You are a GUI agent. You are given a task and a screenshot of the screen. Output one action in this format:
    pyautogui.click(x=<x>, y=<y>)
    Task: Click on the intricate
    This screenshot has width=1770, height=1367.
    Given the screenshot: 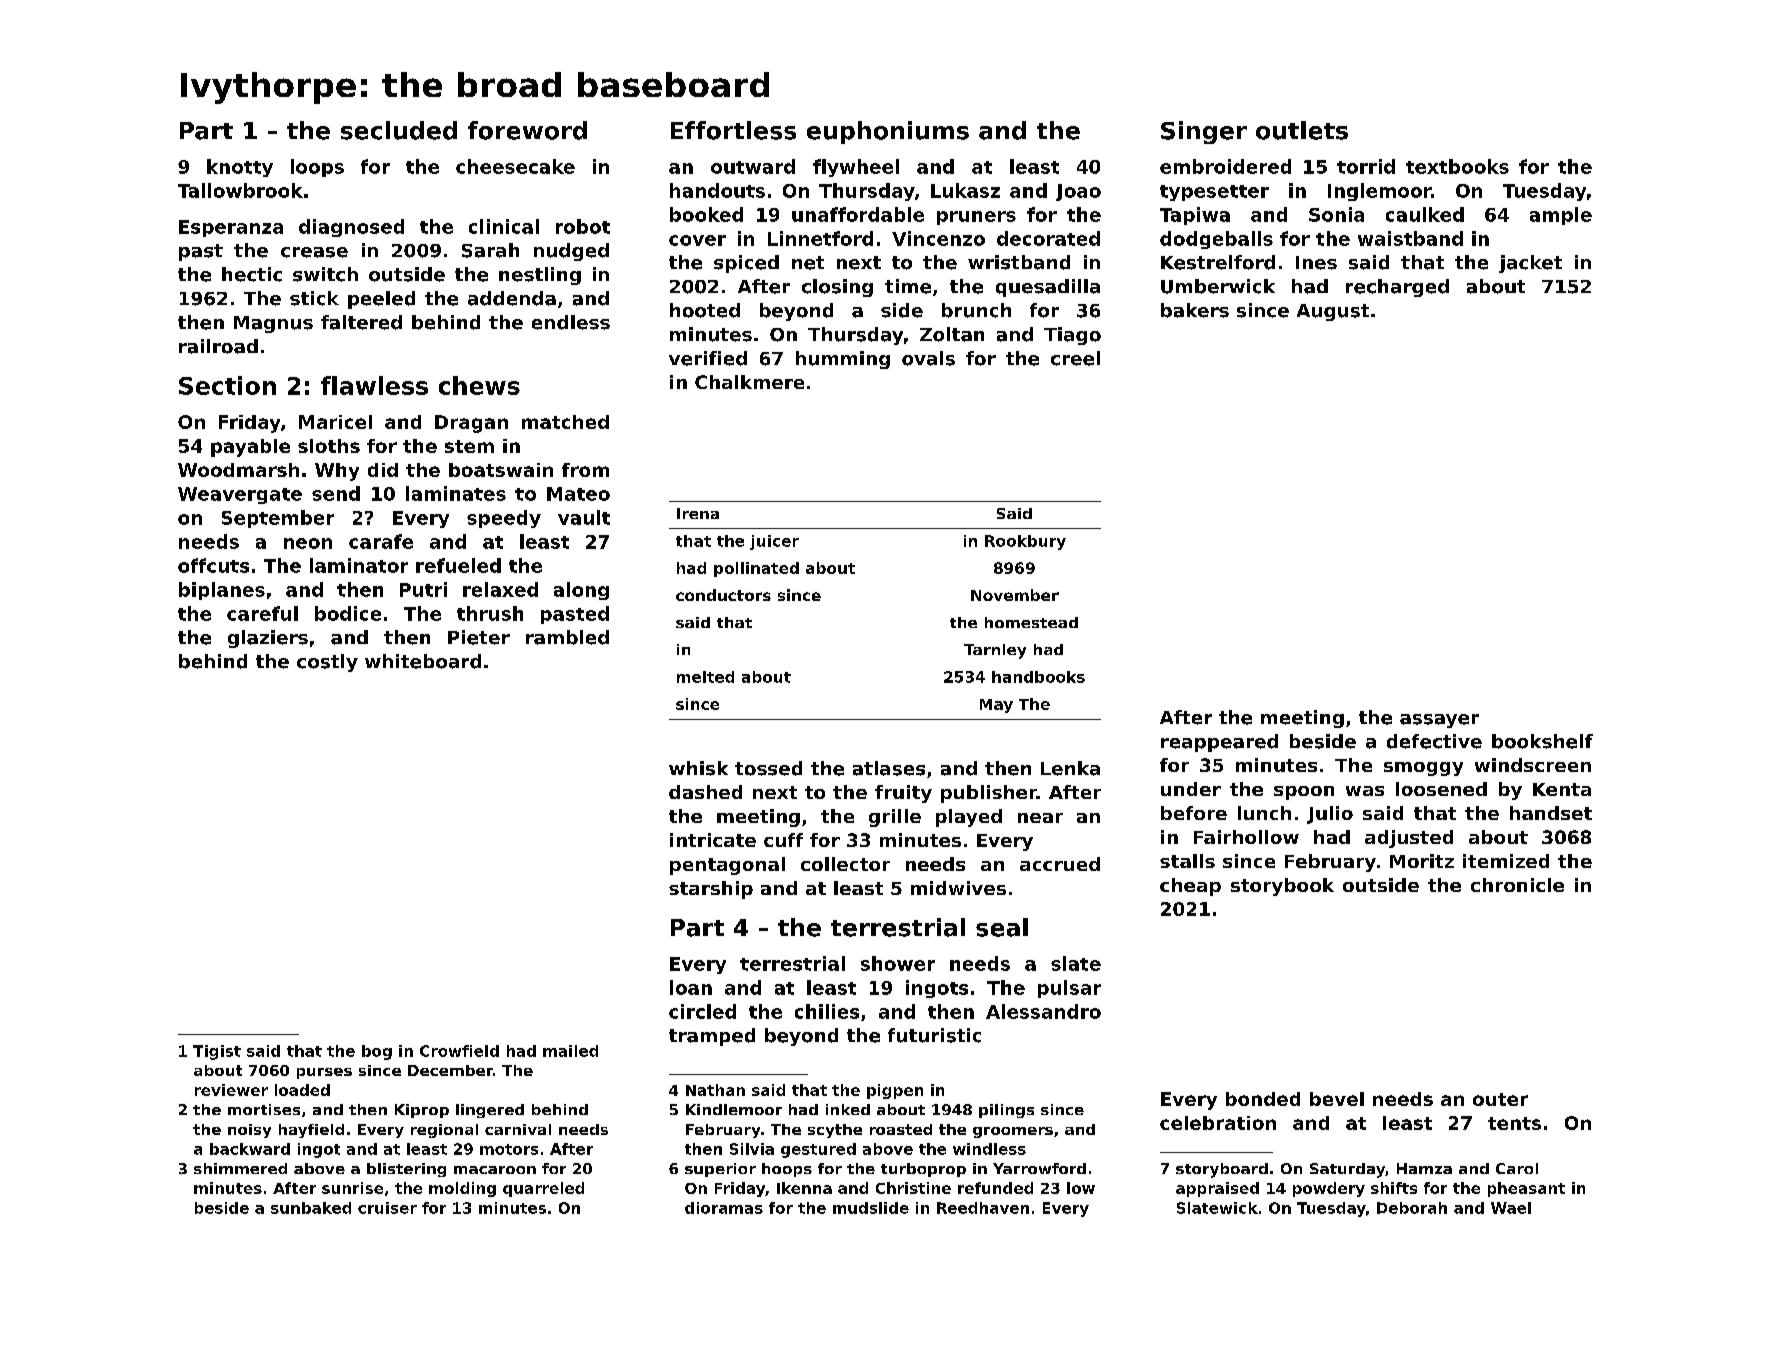 What is the action you would take?
    pyautogui.click(x=713, y=840)
